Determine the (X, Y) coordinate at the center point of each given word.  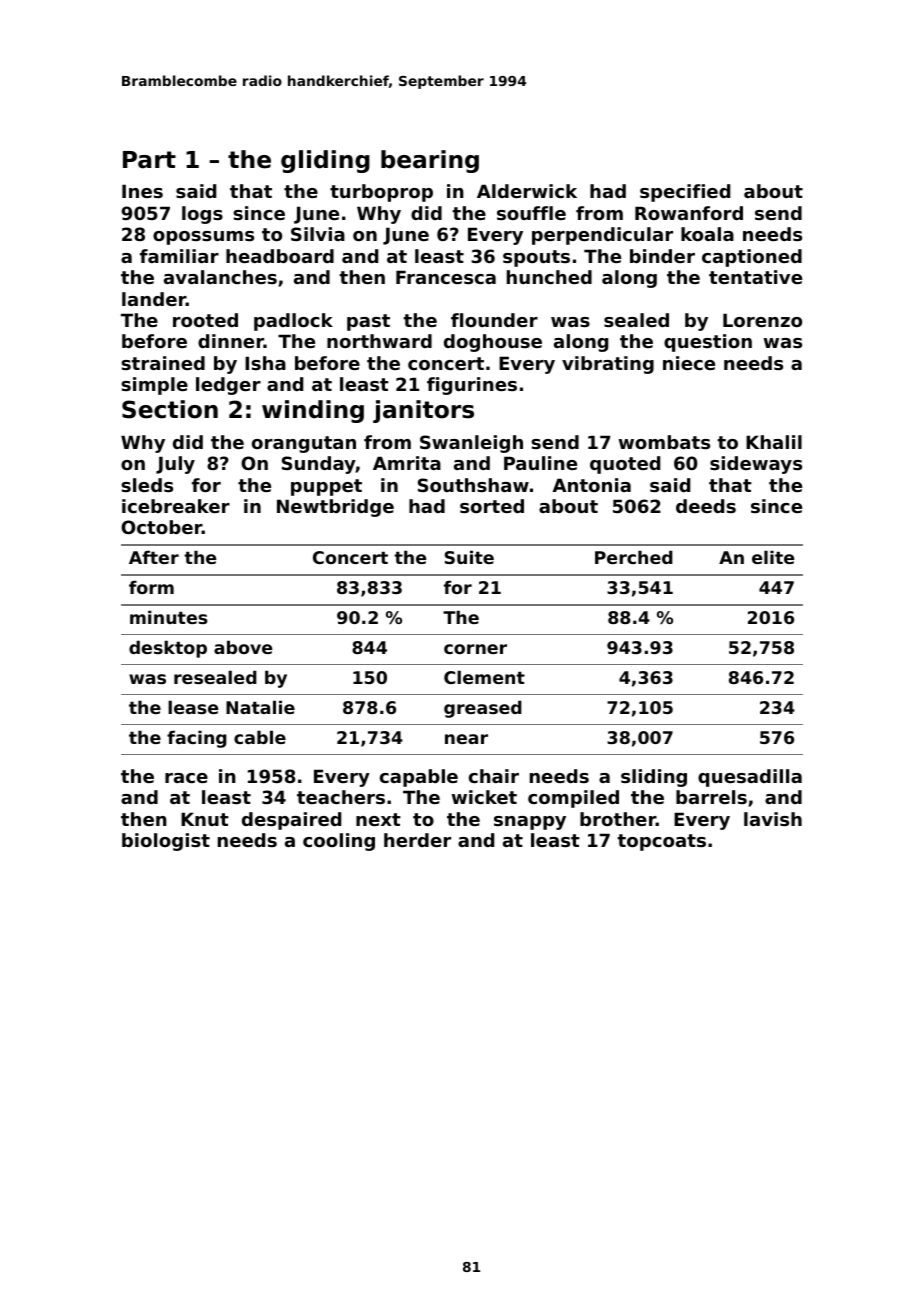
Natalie (260, 707)
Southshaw (473, 485)
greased (483, 709)
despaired (291, 821)
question (708, 343)
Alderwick (527, 191)
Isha (265, 363)
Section (170, 409)
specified (685, 193)
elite (773, 557)
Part (149, 160)
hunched (549, 277)
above (243, 647)
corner (475, 649)
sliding (654, 778)
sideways (756, 465)
